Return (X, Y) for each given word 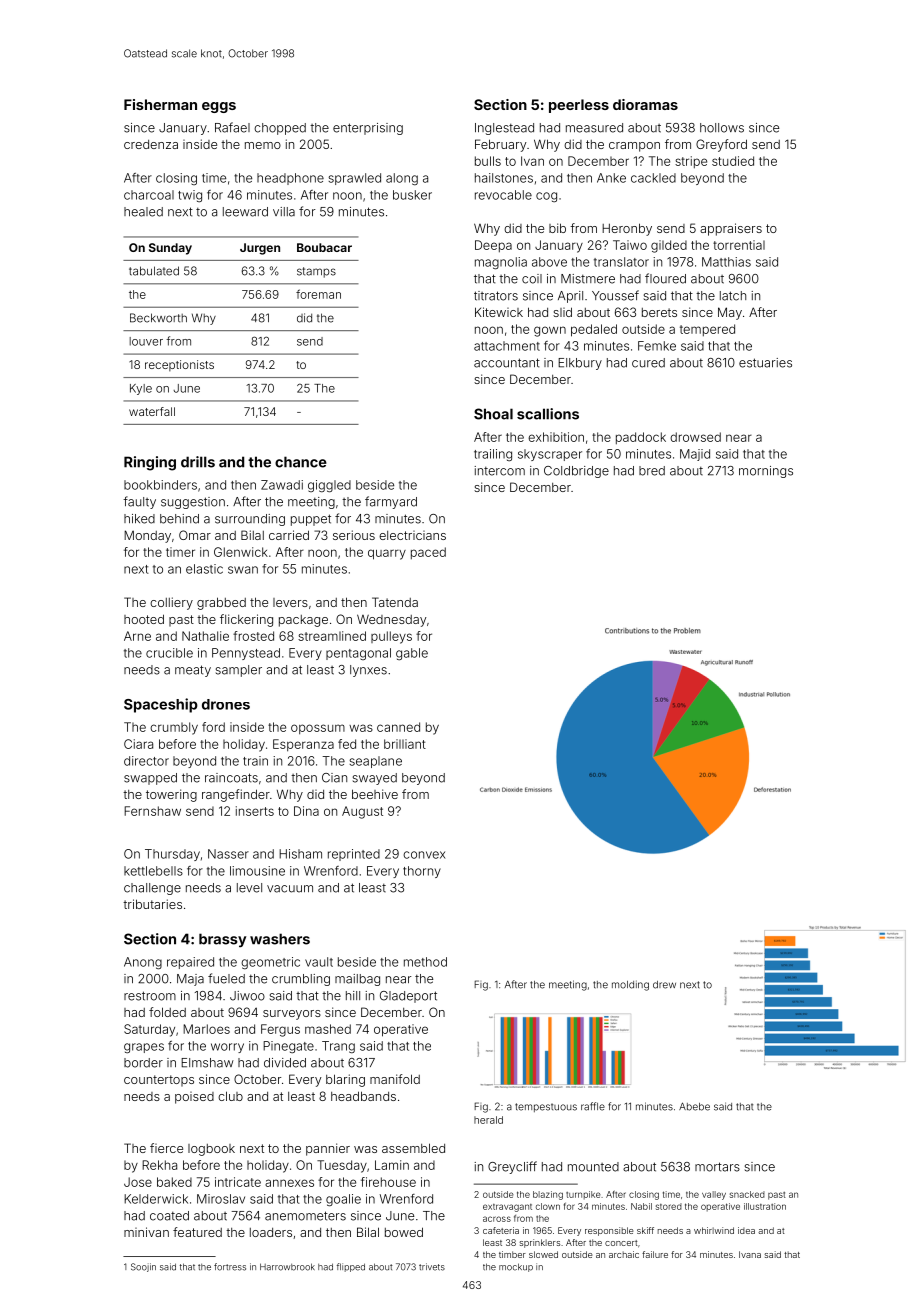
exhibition (556, 437)
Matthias (726, 262)
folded (167, 1012)
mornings (766, 472)
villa (284, 212)
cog (546, 197)
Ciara (138, 744)
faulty (139, 502)
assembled (413, 1148)
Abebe (694, 1106)
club (230, 1096)
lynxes (368, 671)
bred (652, 471)
